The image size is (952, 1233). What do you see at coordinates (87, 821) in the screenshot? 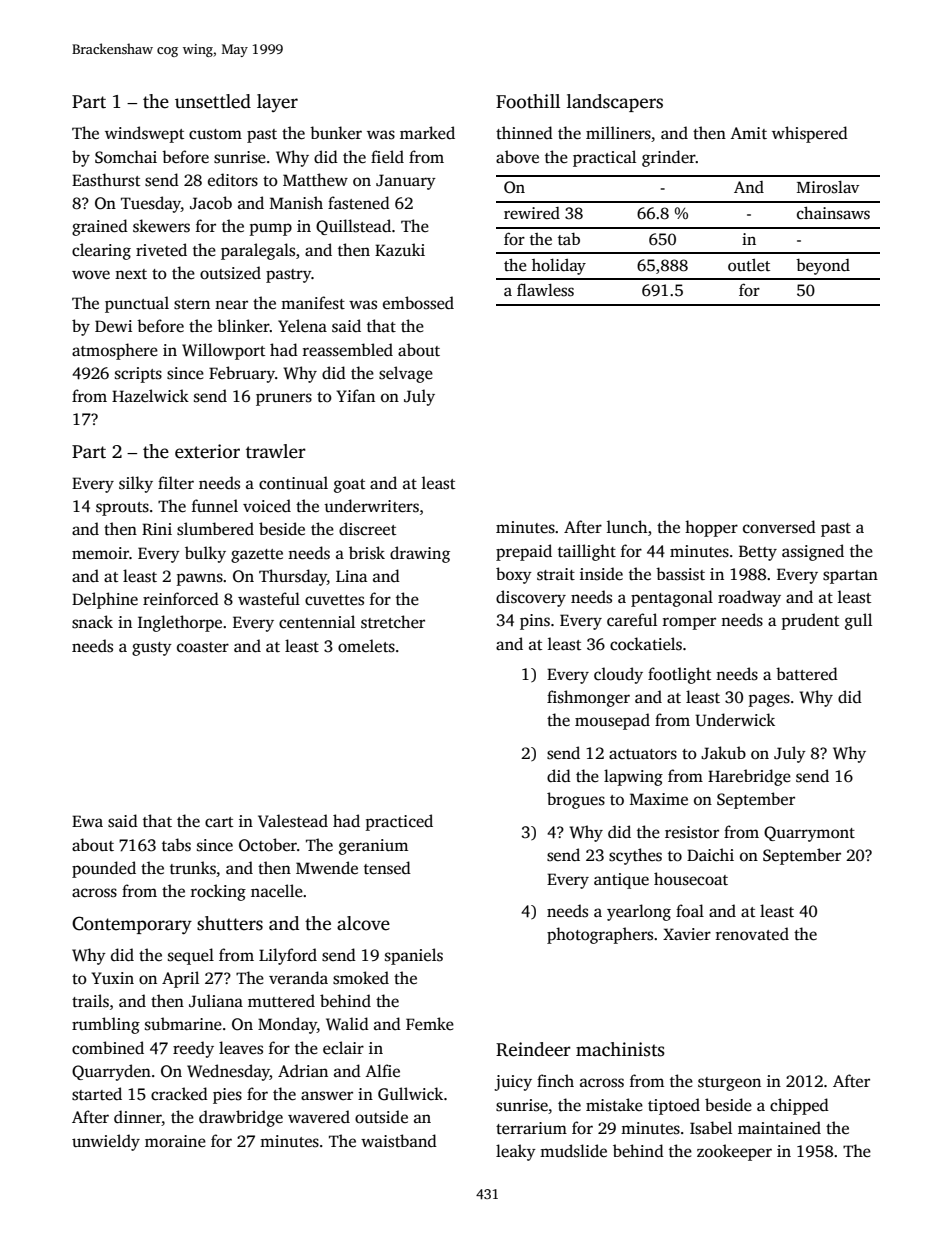
I see `Ewa` at bounding box center [87, 821].
